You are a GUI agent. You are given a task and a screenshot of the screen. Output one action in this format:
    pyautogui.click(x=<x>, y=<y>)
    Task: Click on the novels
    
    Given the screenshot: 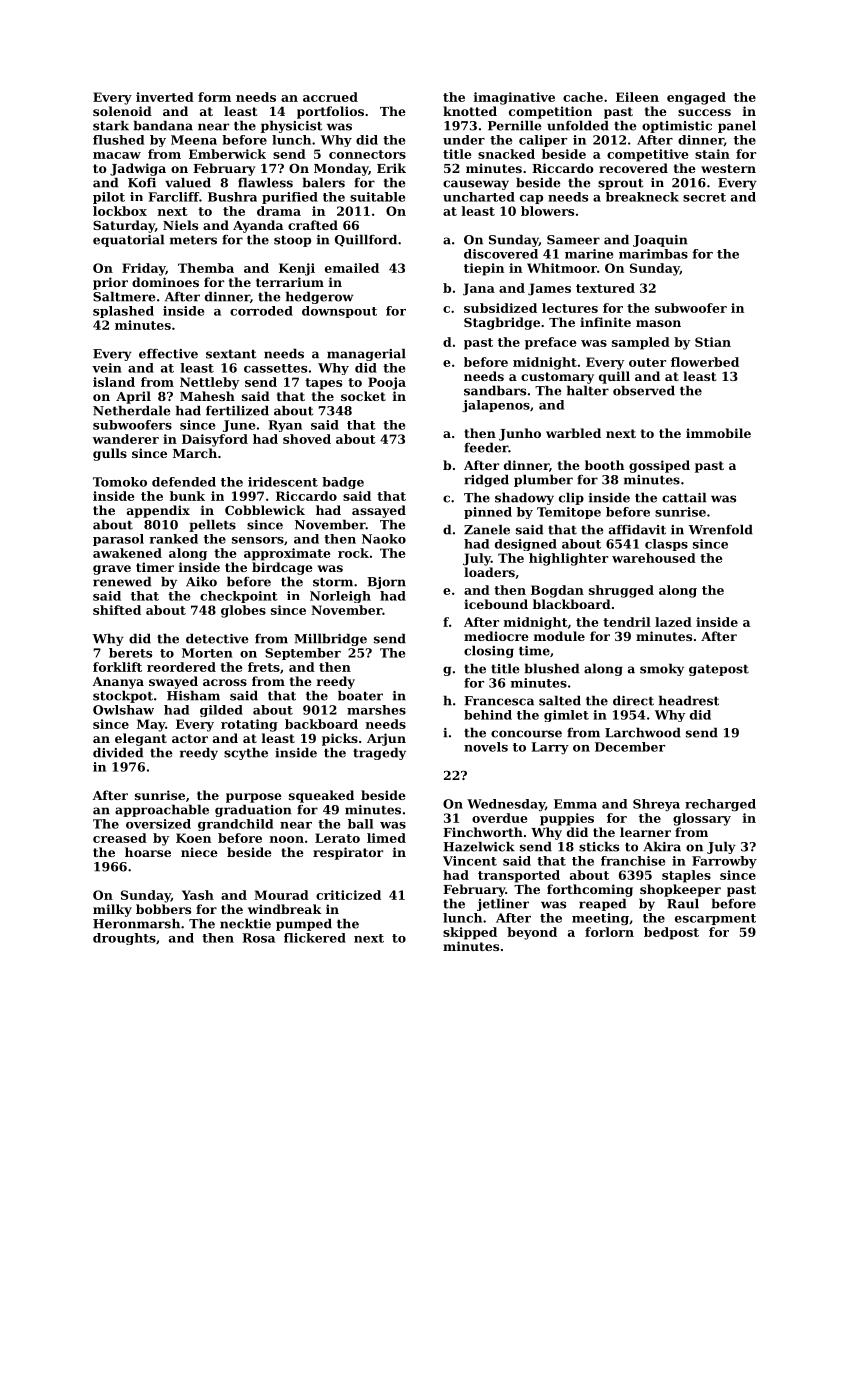 What is the action you would take?
    pyautogui.click(x=486, y=747)
